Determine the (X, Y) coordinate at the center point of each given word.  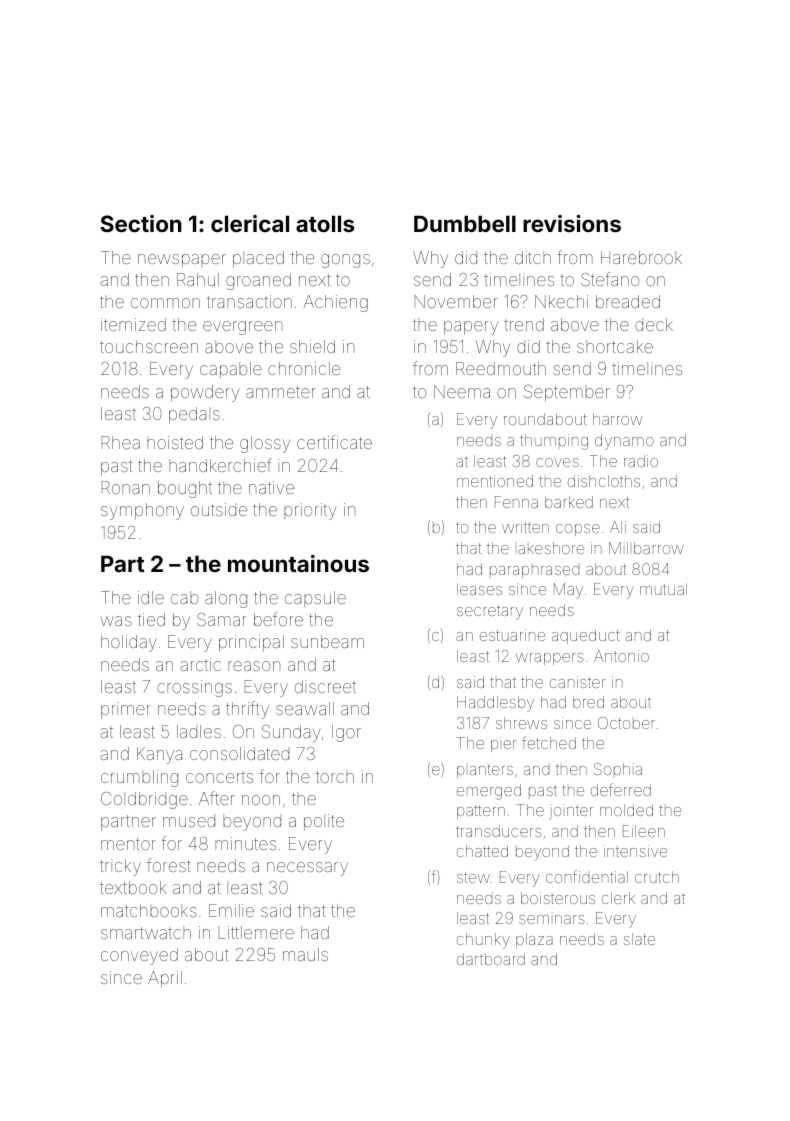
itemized (133, 324)
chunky (483, 941)
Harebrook (641, 257)
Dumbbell (465, 223)
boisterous (558, 898)
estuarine (512, 635)
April (165, 979)
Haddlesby (495, 704)
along (226, 599)
